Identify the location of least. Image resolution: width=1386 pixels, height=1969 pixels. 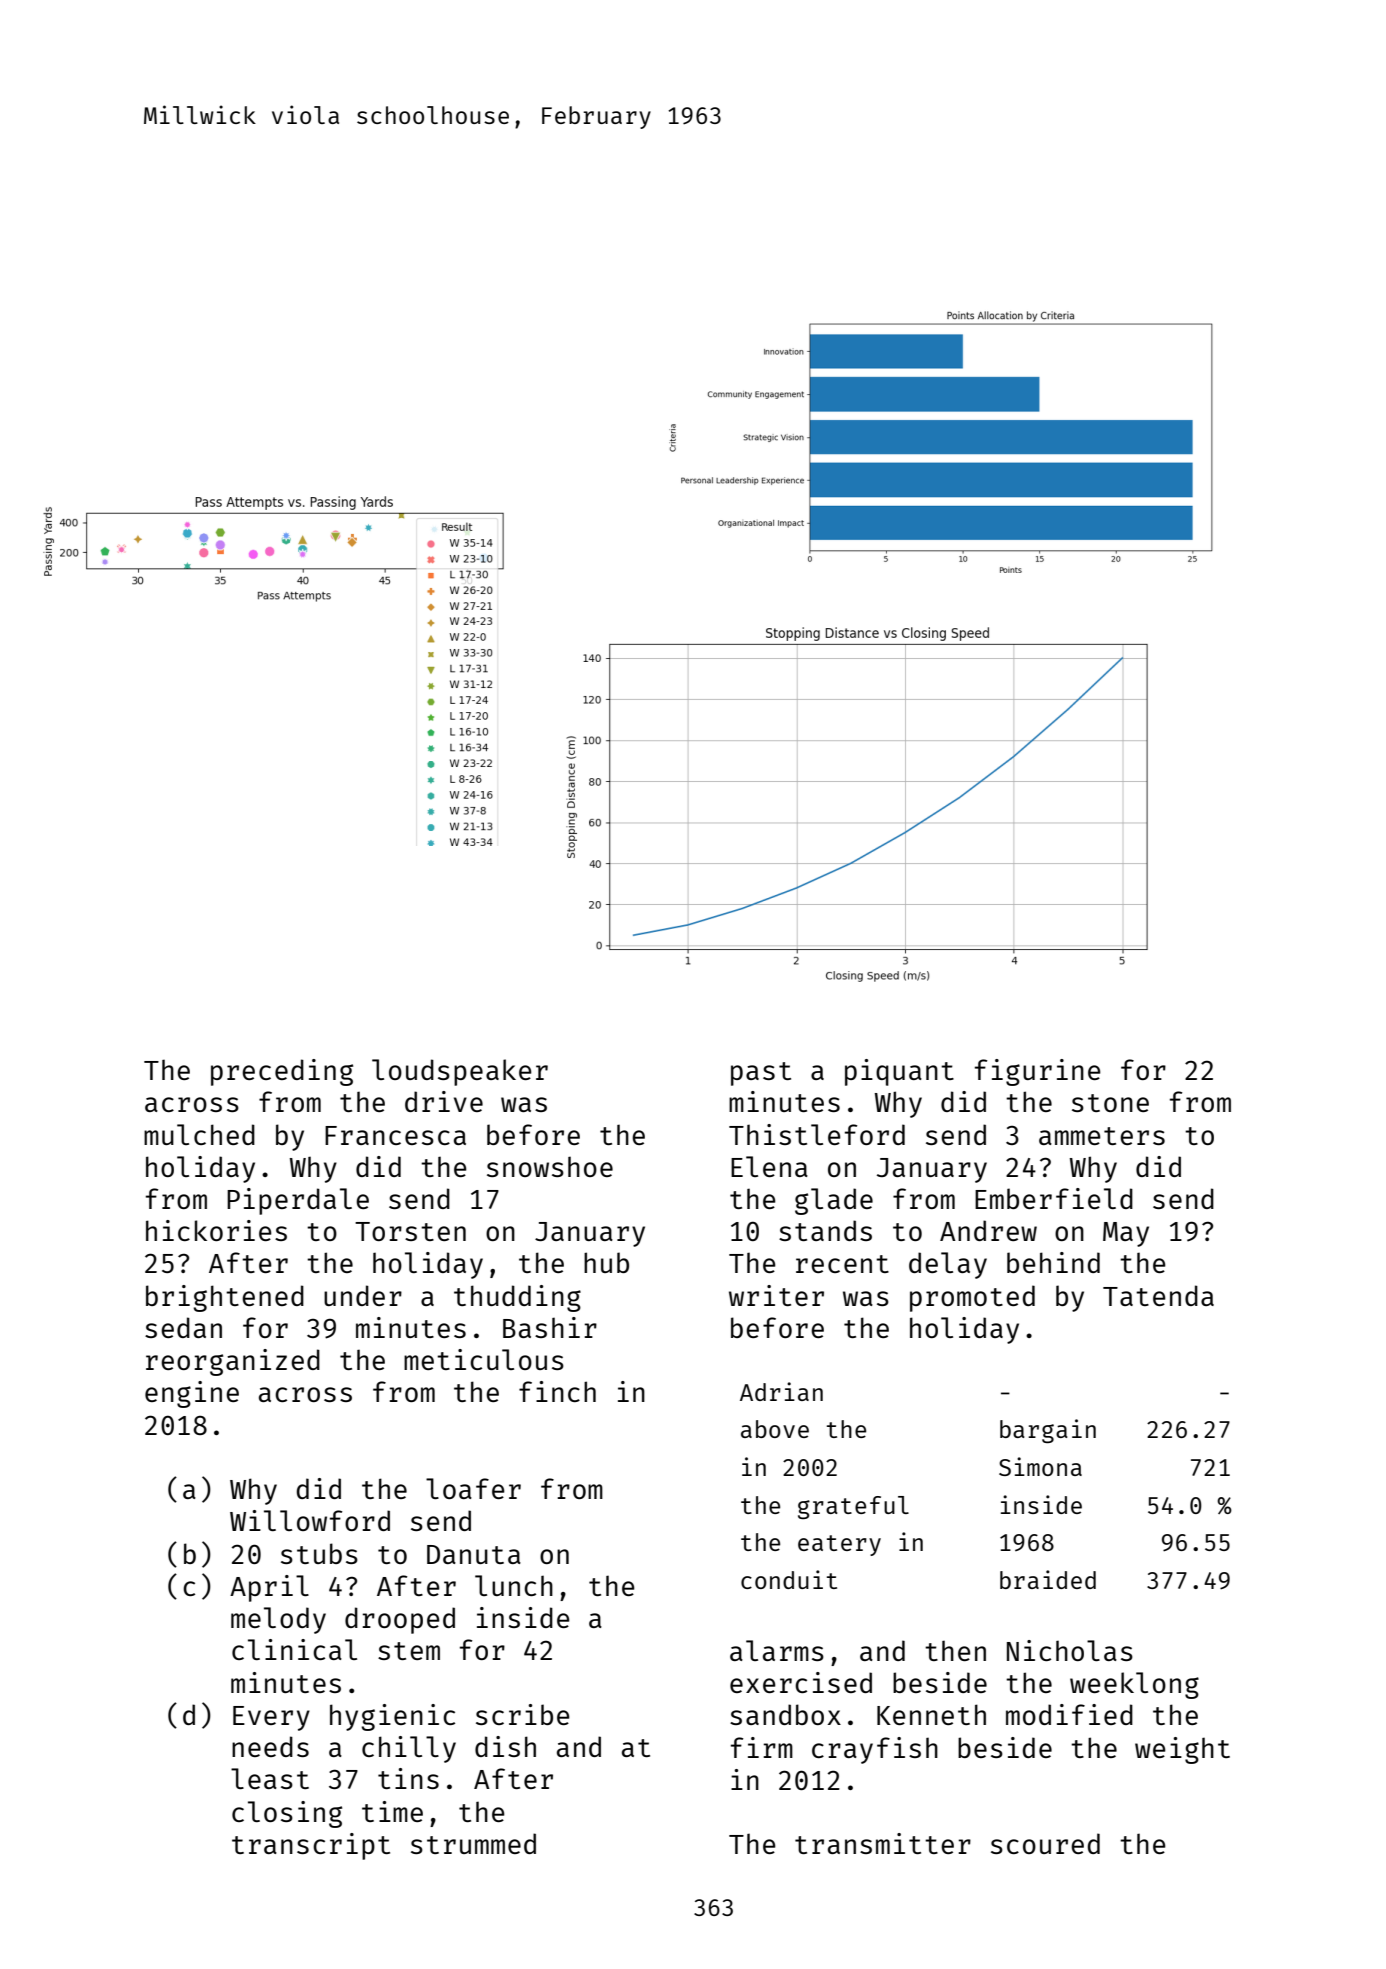
(270, 1778).
